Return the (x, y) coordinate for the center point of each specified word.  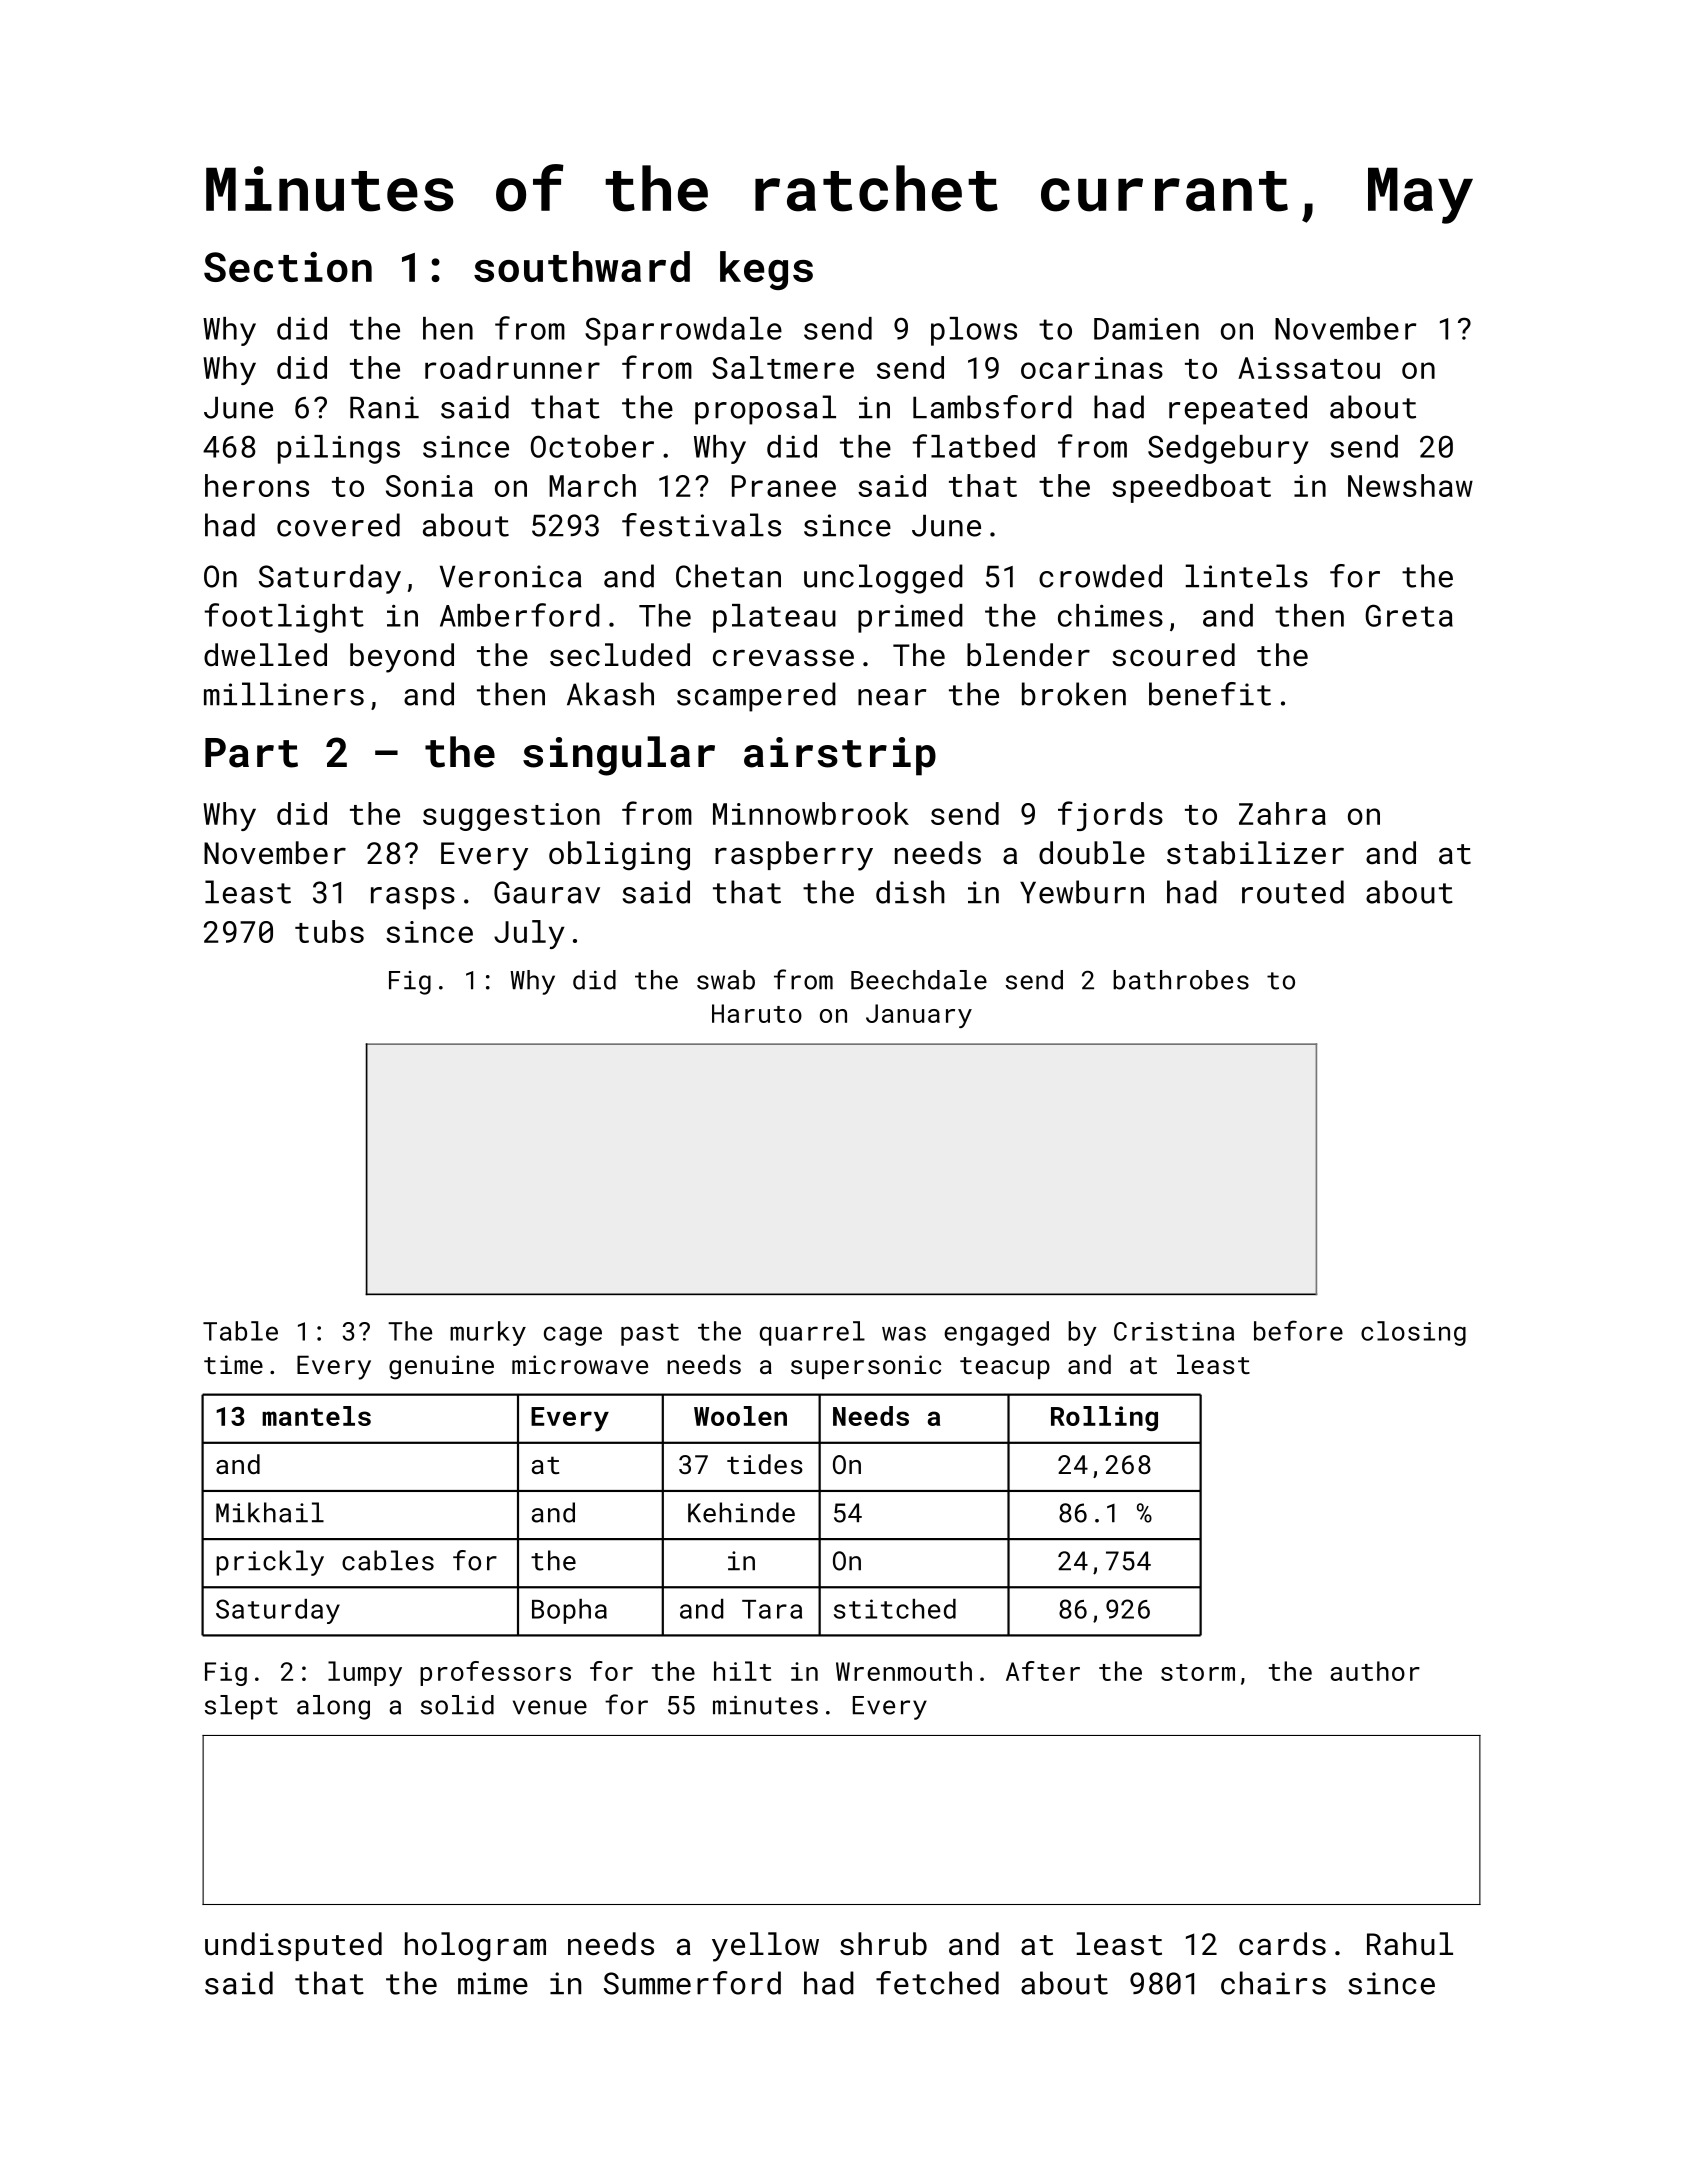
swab (726, 980)
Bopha (569, 1611)
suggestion (511, 817)
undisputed (293, 1946)
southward (582, 266)
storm (1198, 1672)
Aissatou (1309, 368)
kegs (766, 270)
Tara (772, 1609)
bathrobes (1181, 980)
